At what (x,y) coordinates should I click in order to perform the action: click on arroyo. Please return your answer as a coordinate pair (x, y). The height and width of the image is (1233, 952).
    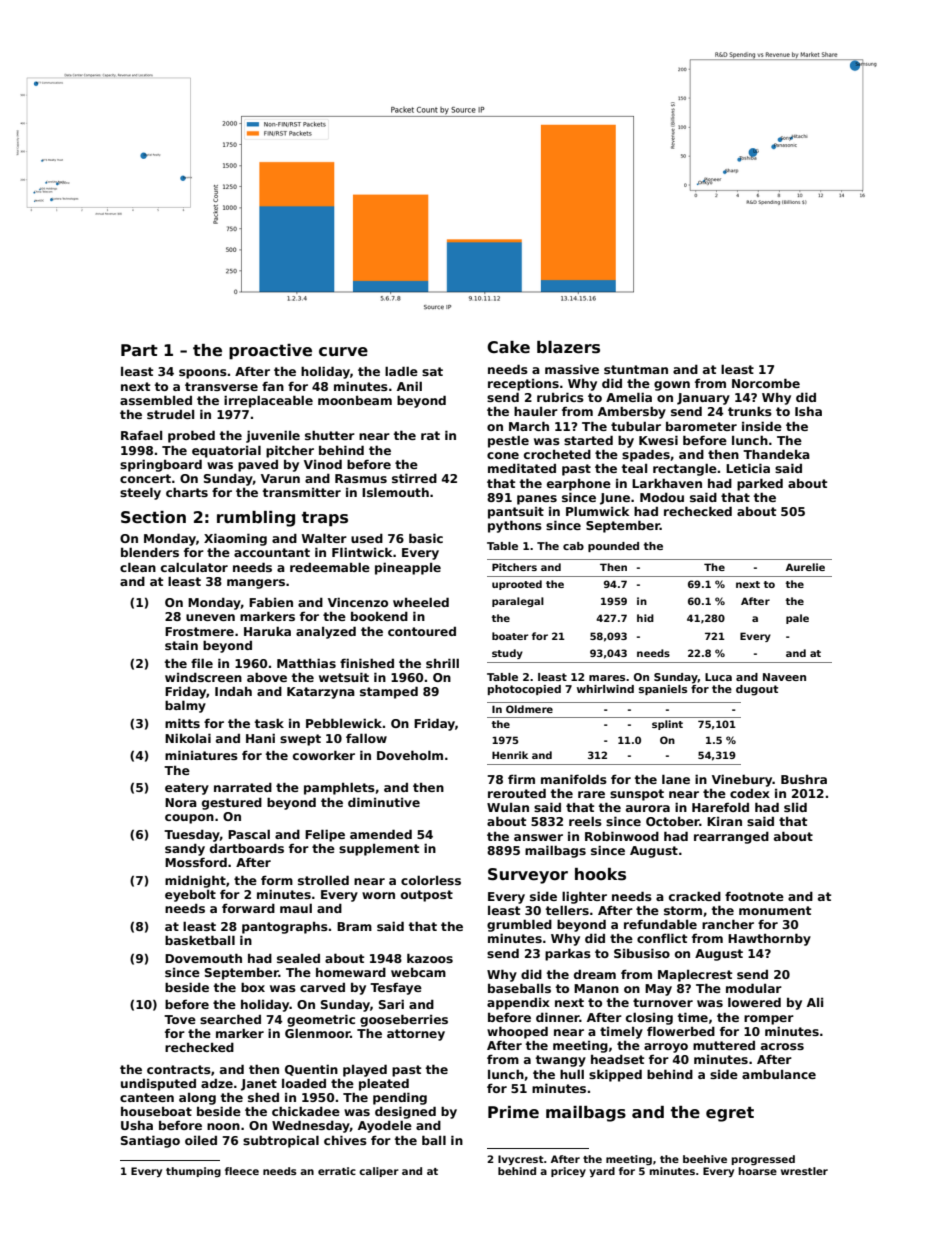
    Looking at the image, I should click on (666, 1048).
